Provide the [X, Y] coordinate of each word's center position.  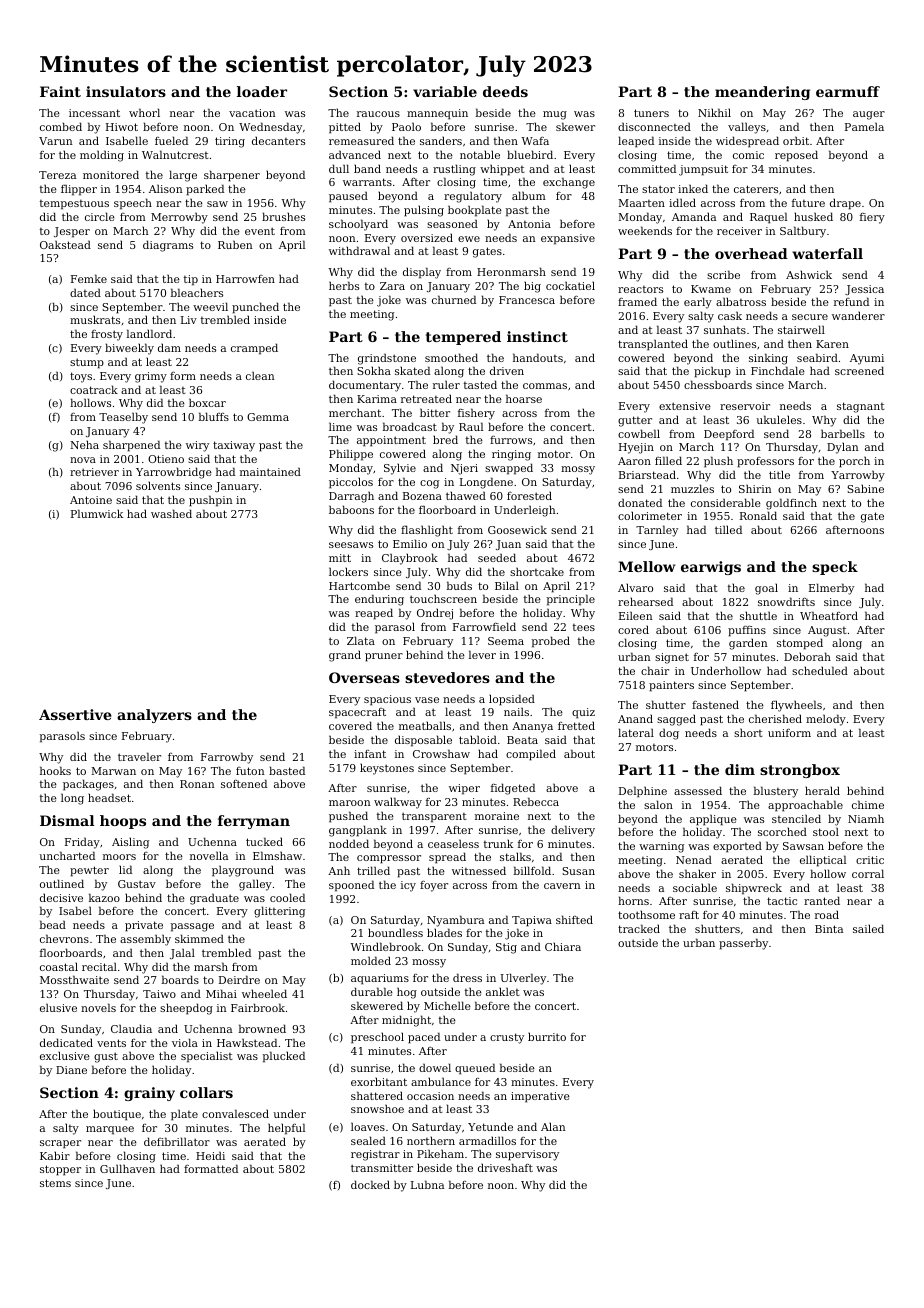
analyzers [154, 716]
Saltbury [803, 232]
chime [868, 804]
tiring [230, 142]
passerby [743, 944]
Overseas [364, 677]
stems [55, 1183]
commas [545, 386]
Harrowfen [245, 279]
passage [192, 927]
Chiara [563, 946]
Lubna [427, 1184]
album [529, 195]
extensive [685, 406]
